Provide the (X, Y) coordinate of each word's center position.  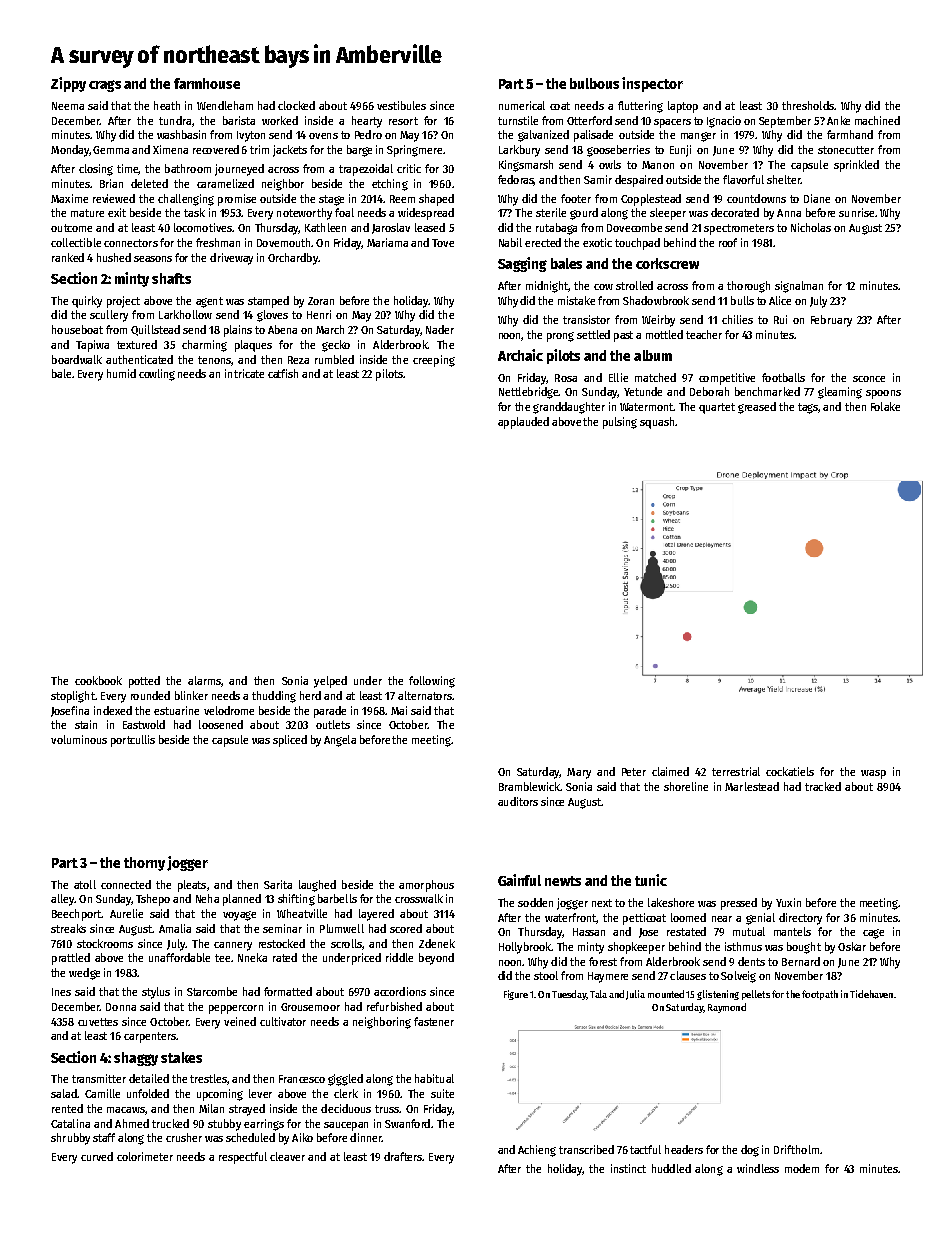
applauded (523, 423)
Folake (885, 406)
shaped (436, 200)
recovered (216, 149)
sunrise (856, 212)
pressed (739, 904)
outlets (333, 724)
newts (563, 881)
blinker (191, 695)
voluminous (79, 739)
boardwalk (77, 359)
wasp (873, 774)
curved (97, 1156)
